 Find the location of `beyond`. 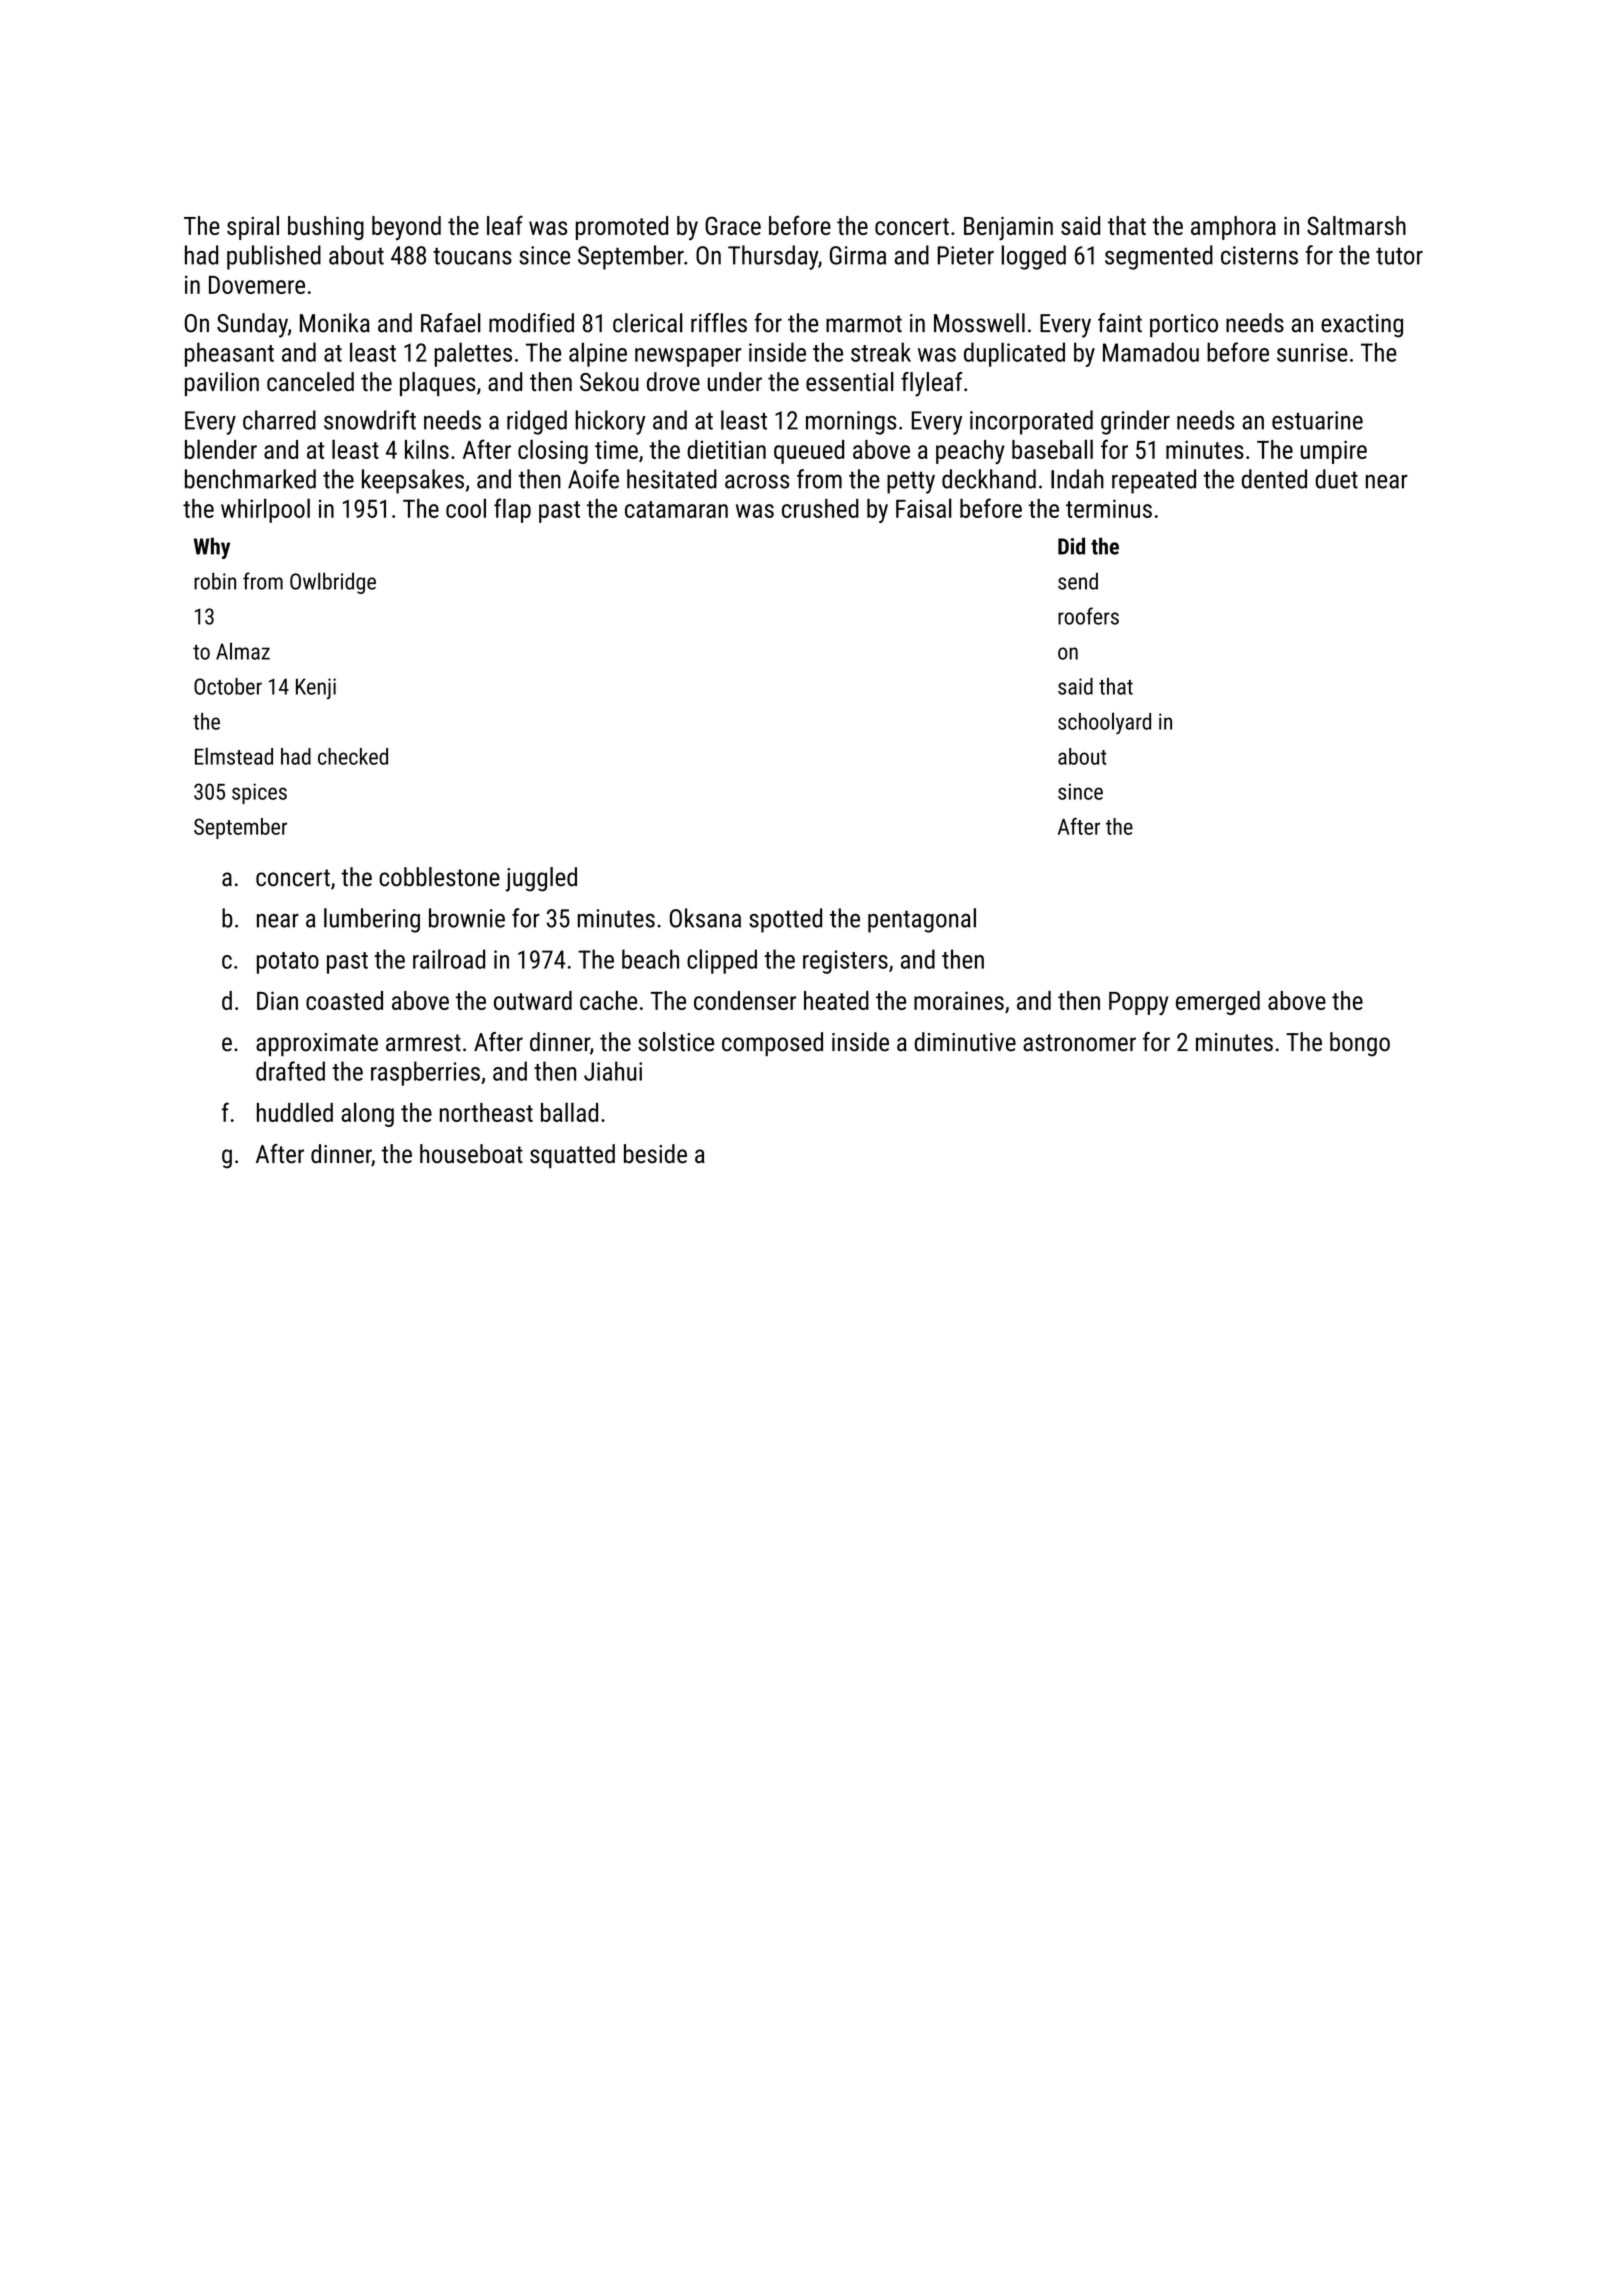

beyond is located at coordinates (406, 228).
